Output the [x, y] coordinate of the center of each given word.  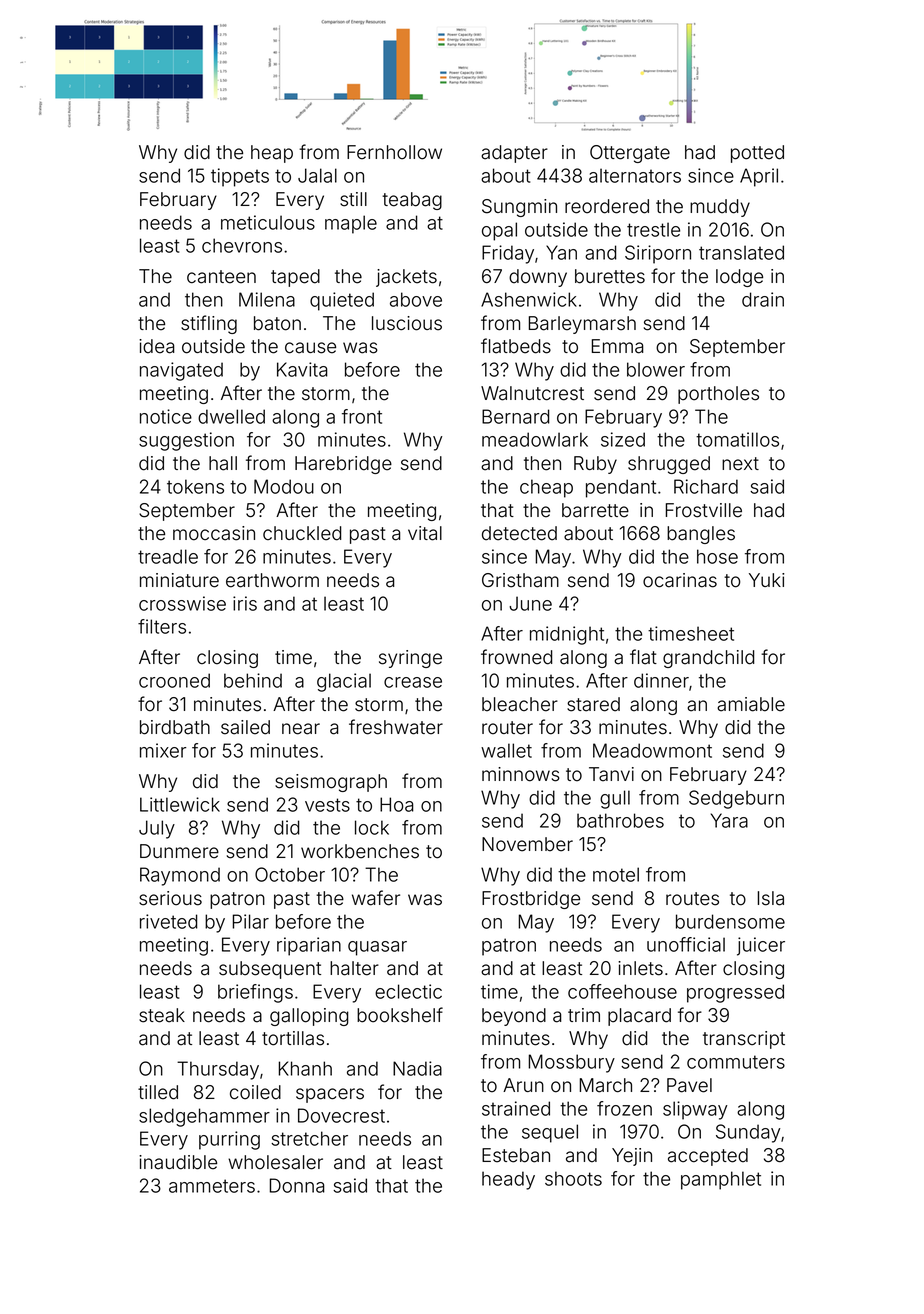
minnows [521, 774]
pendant [621, 488]
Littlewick [180, 804]
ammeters [212, 1186]
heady [508, 1180]
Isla [771, 898]
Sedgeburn [736, 799]
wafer [376, 898]
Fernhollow [394, 152]
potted [757, 154]
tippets [240, 177]
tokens [195, 486]
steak [162, 1015]
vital [425, 533]
